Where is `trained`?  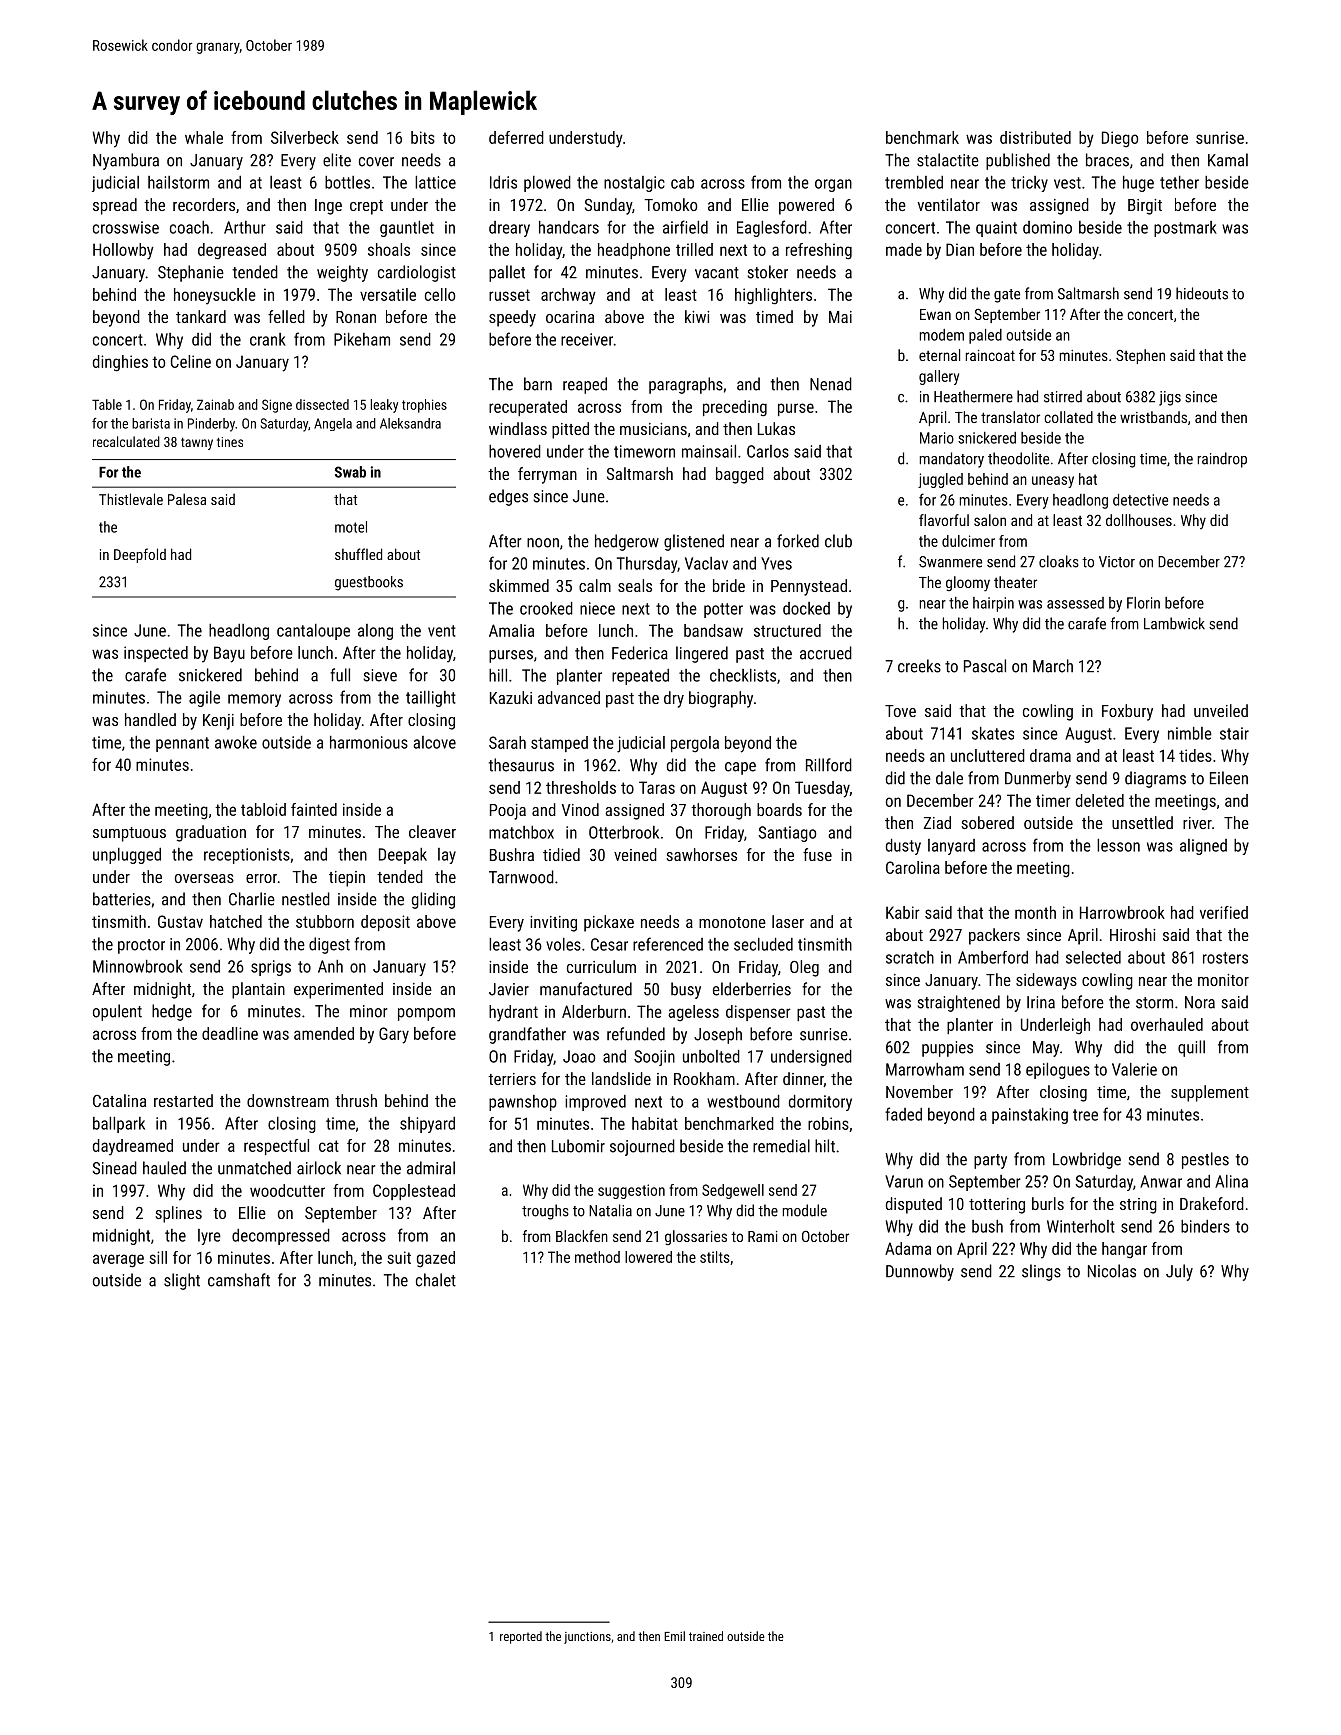
trained is located at coordinates (706, 1636).
